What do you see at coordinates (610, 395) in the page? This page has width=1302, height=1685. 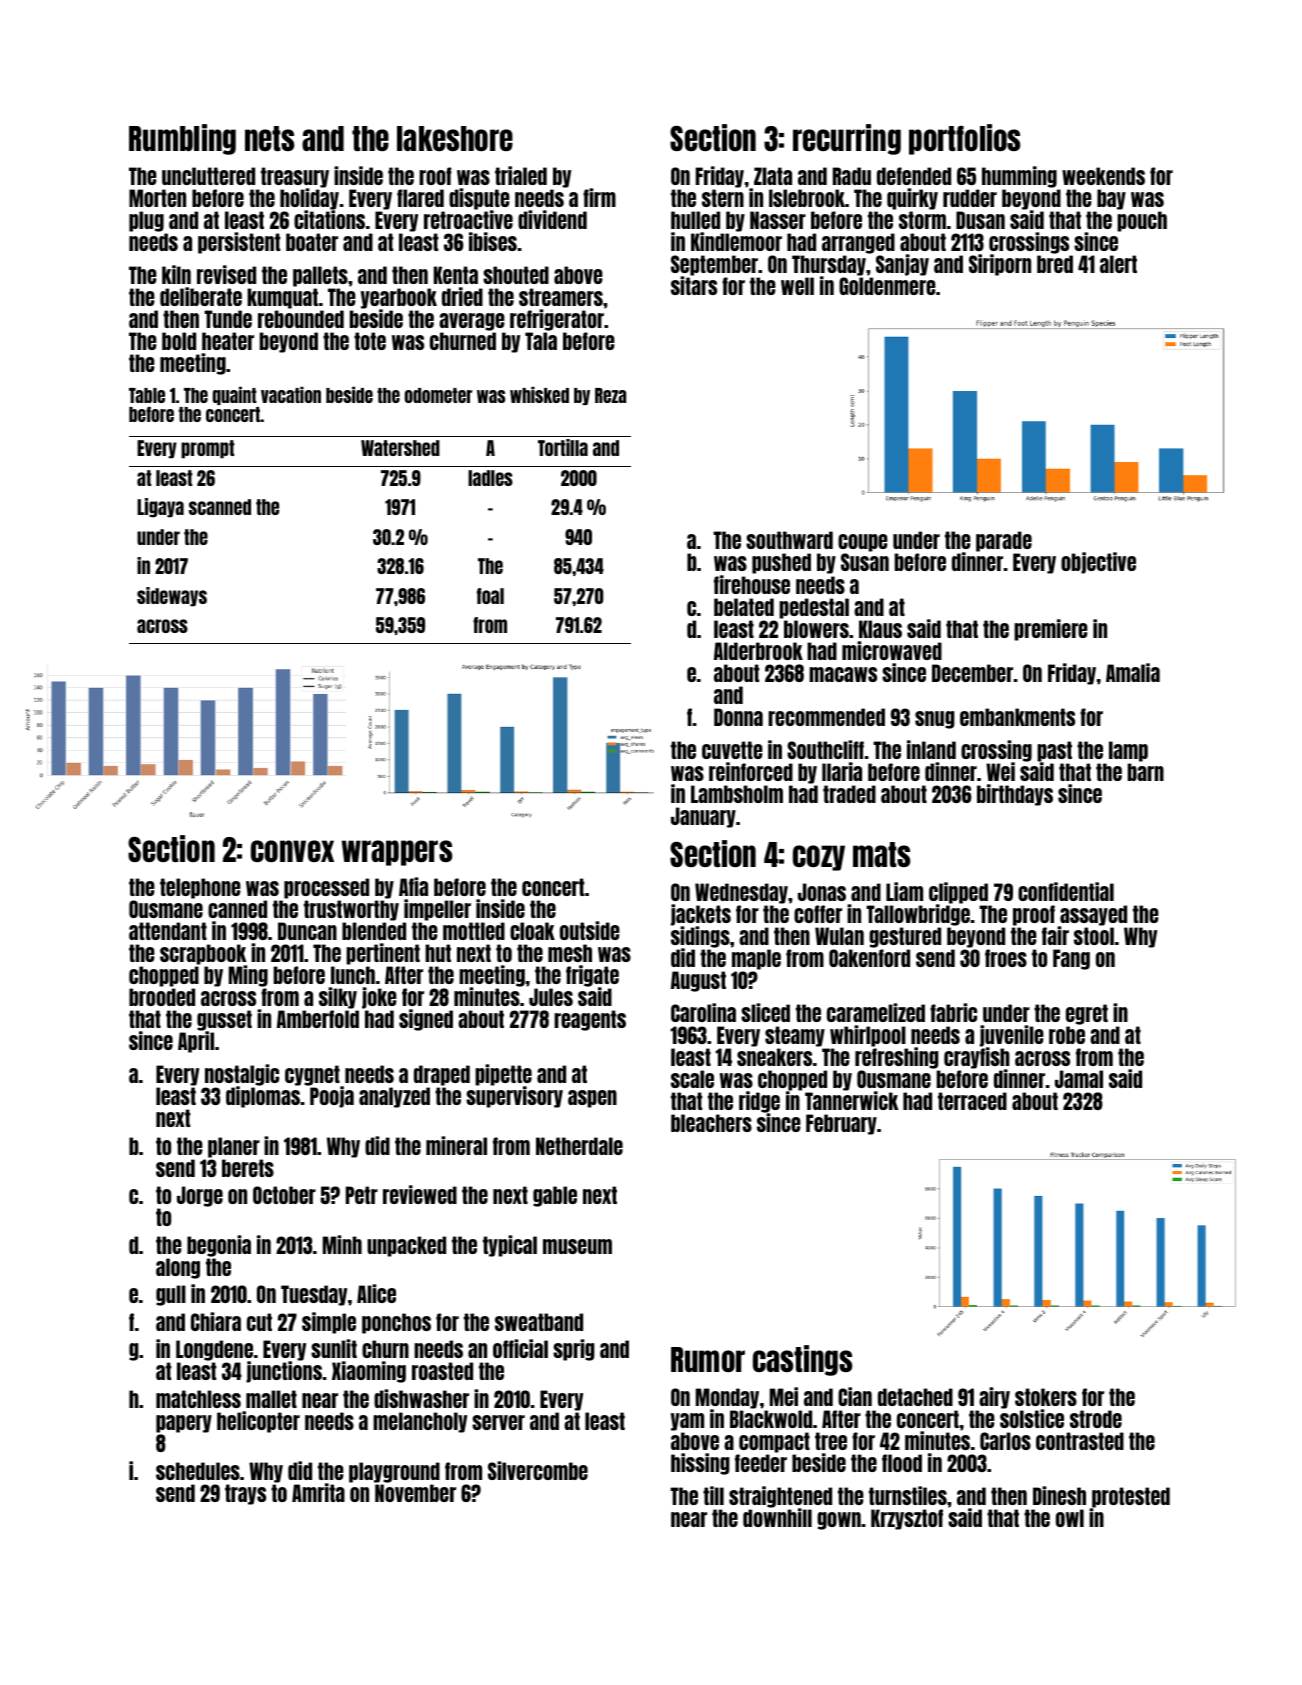 I see `Reza` at bounding box center [610, 395].
